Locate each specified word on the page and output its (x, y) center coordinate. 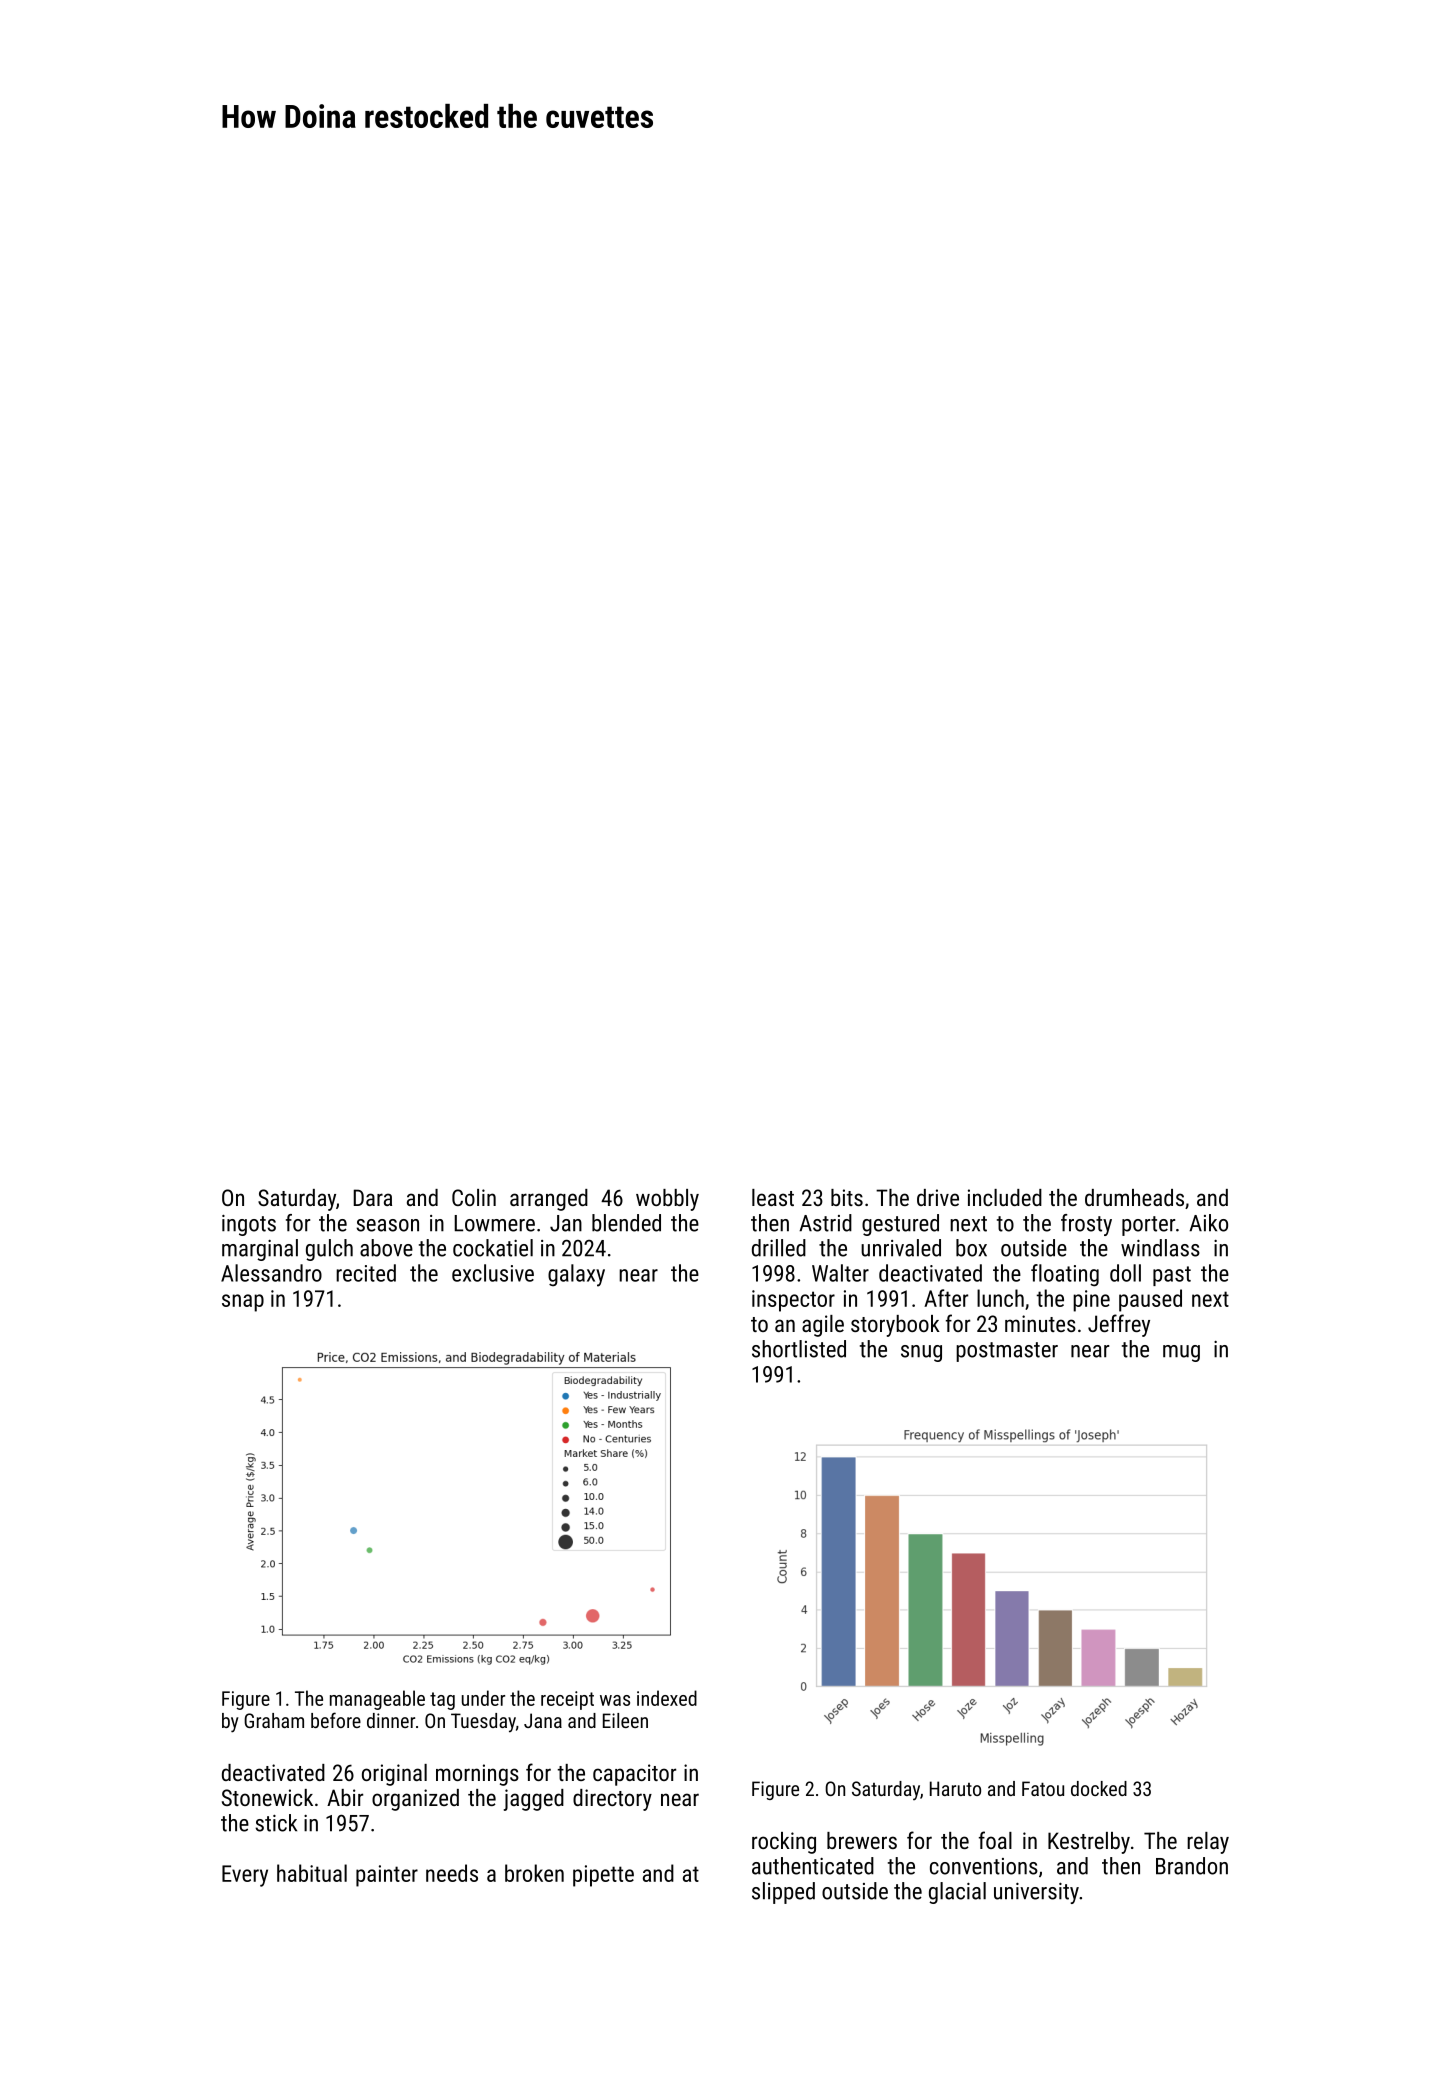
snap (243, 1303)
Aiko (1208, 1223)
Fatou (1043, 1788)
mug (1181, 1353)
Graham (274, 1720)
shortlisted (799, 1349)
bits (847, 1197)
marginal (260, 1250)
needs (452, 1873)
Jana (543, 1720)
